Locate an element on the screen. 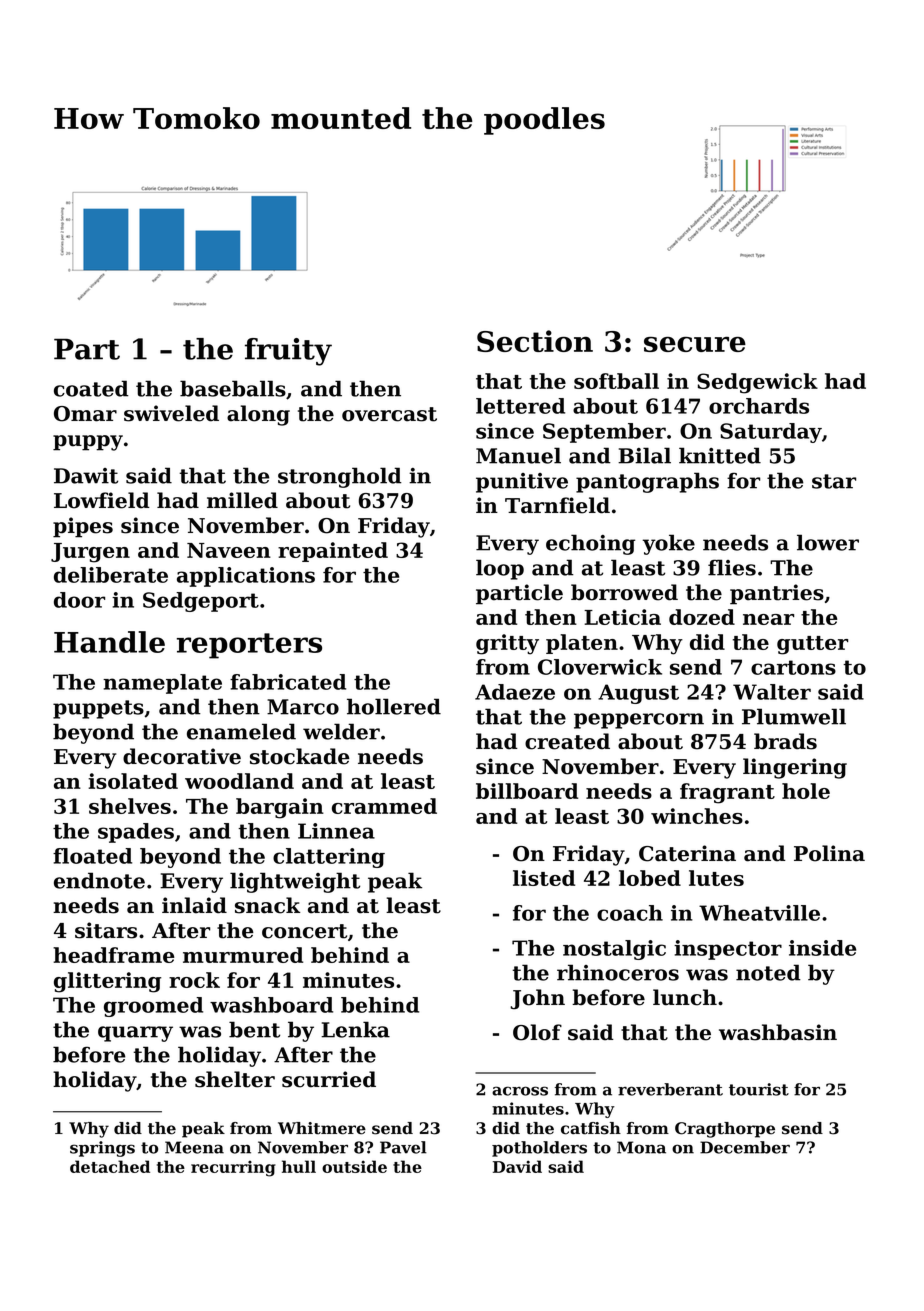  lower is located at coordinates (828, 542).
